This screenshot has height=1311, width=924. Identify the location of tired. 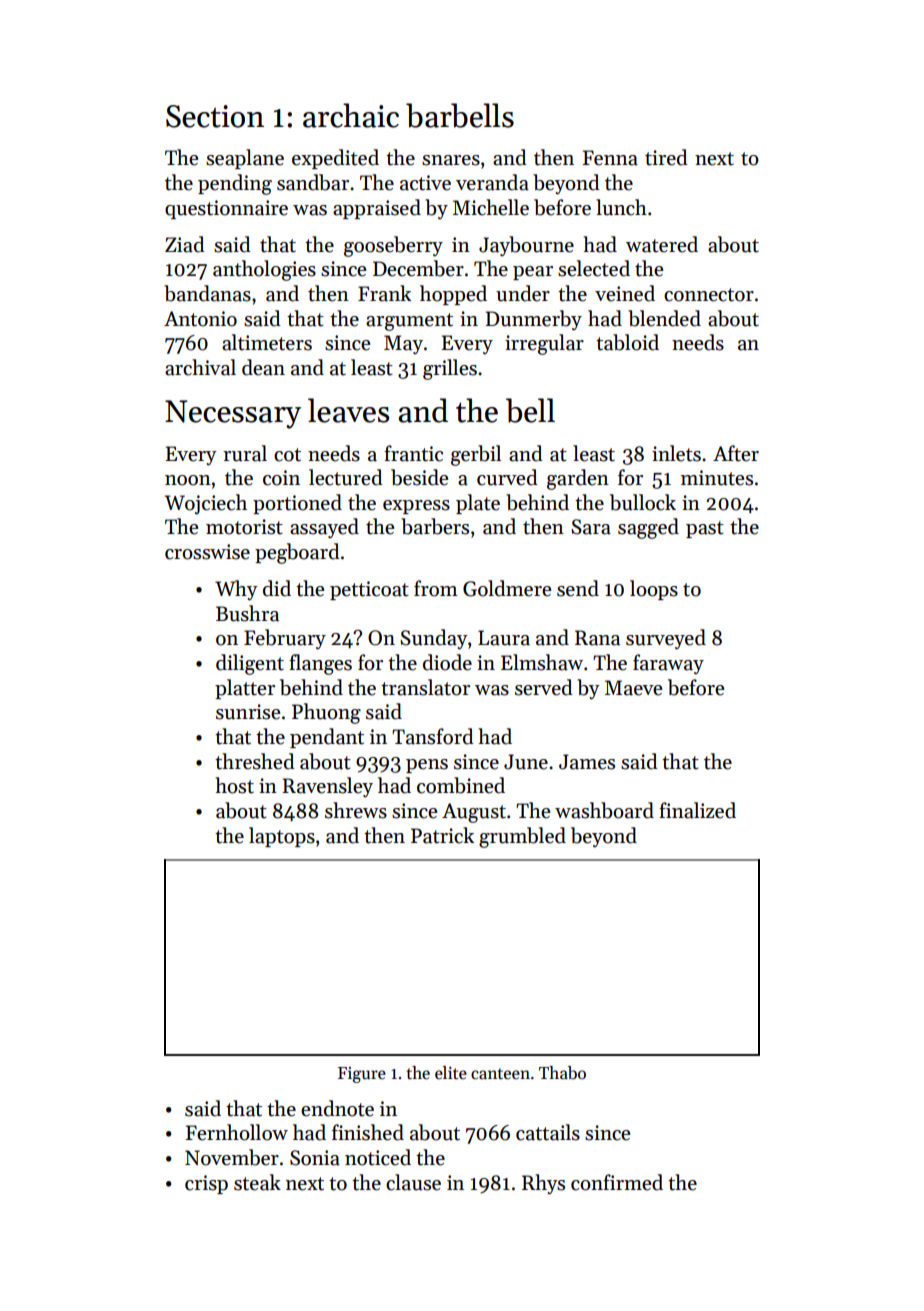
(666, 157).
